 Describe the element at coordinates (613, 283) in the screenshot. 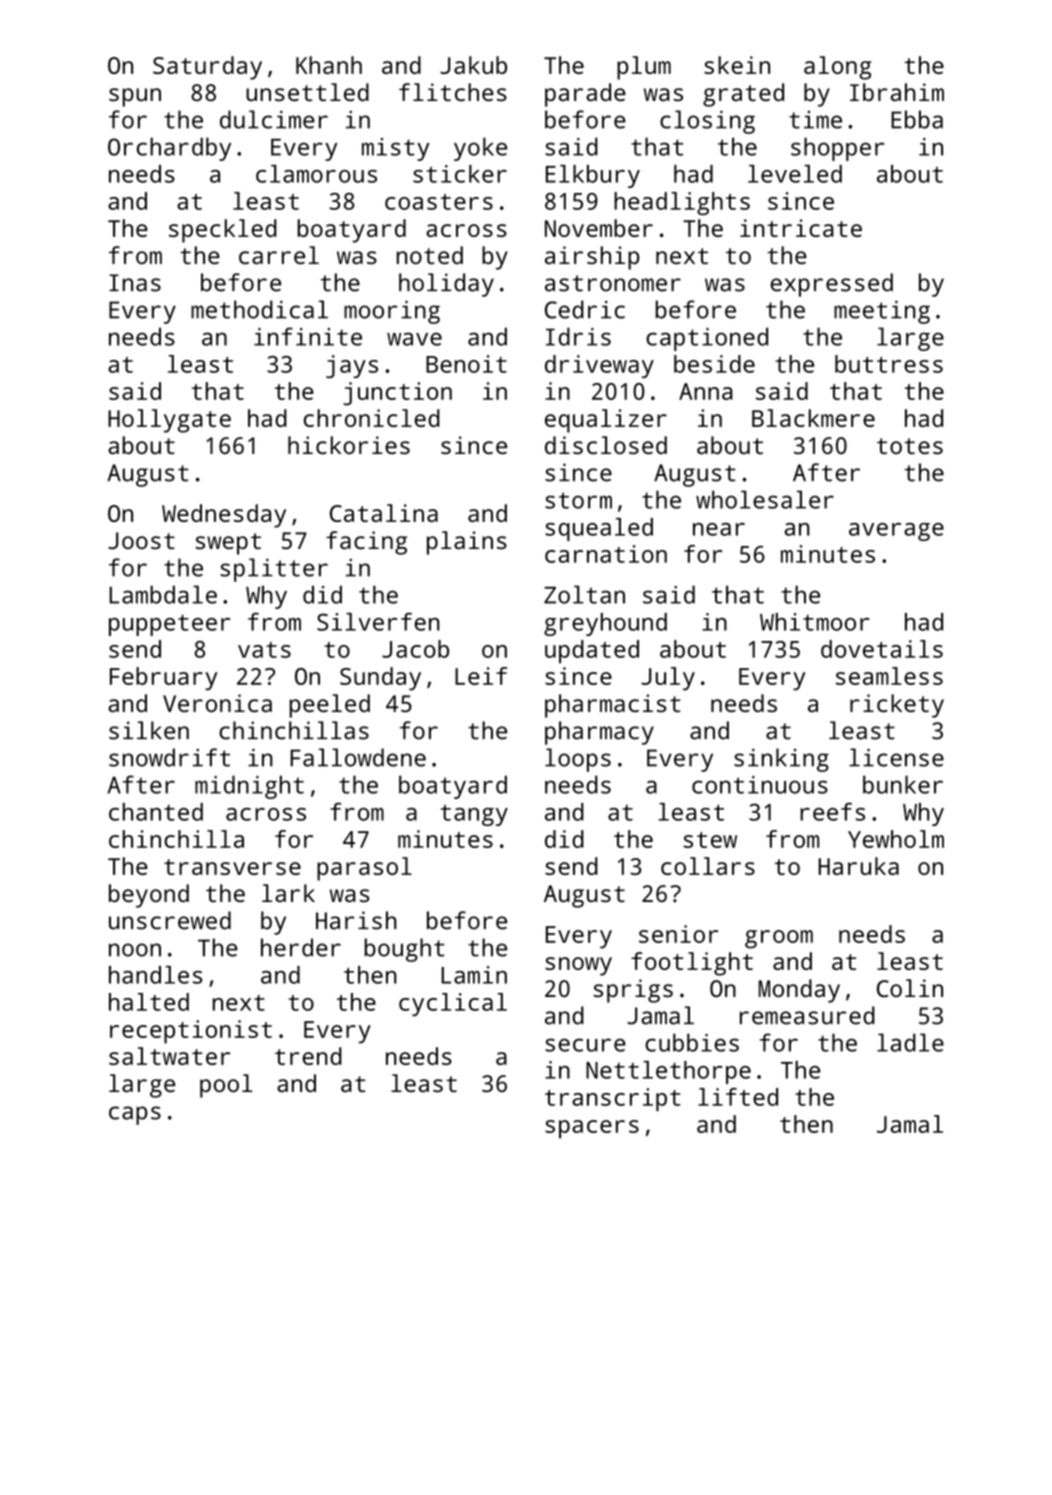

I see `astronomer` at that location.
